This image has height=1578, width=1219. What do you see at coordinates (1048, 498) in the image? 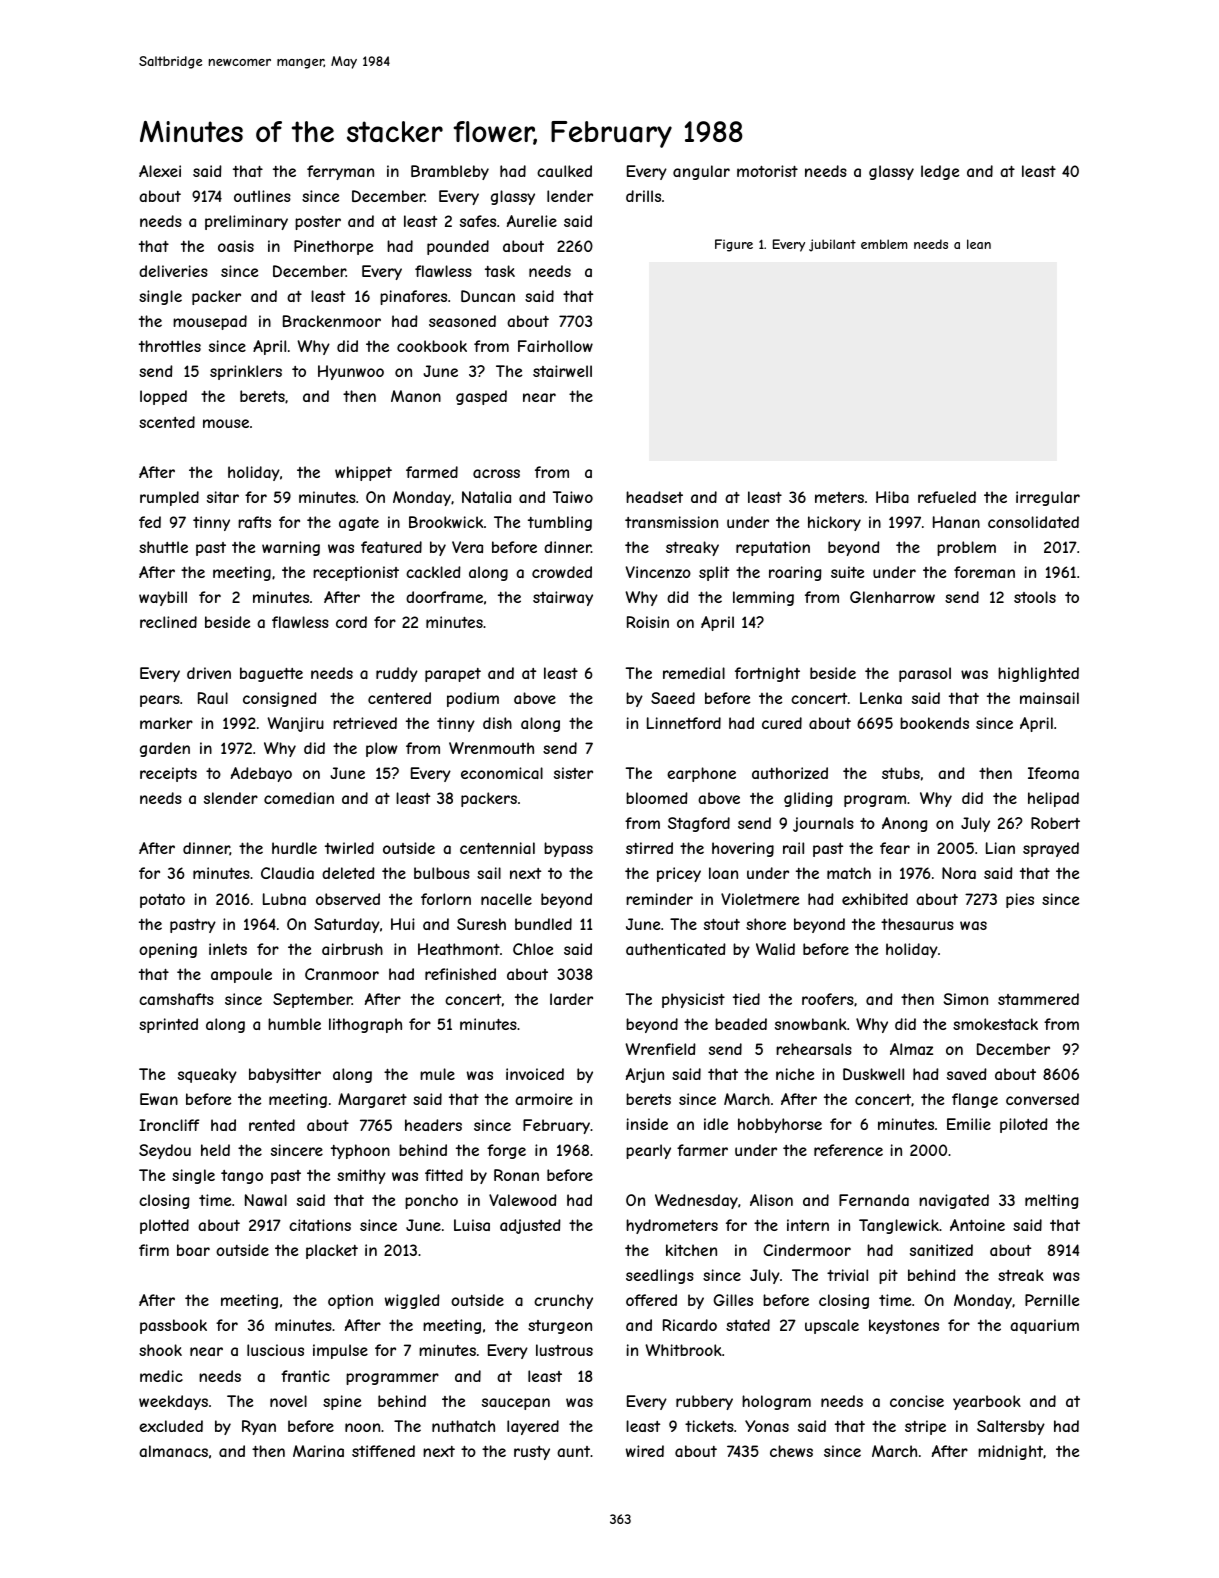
I see `irregular` at bounding box center [1048, 498].
